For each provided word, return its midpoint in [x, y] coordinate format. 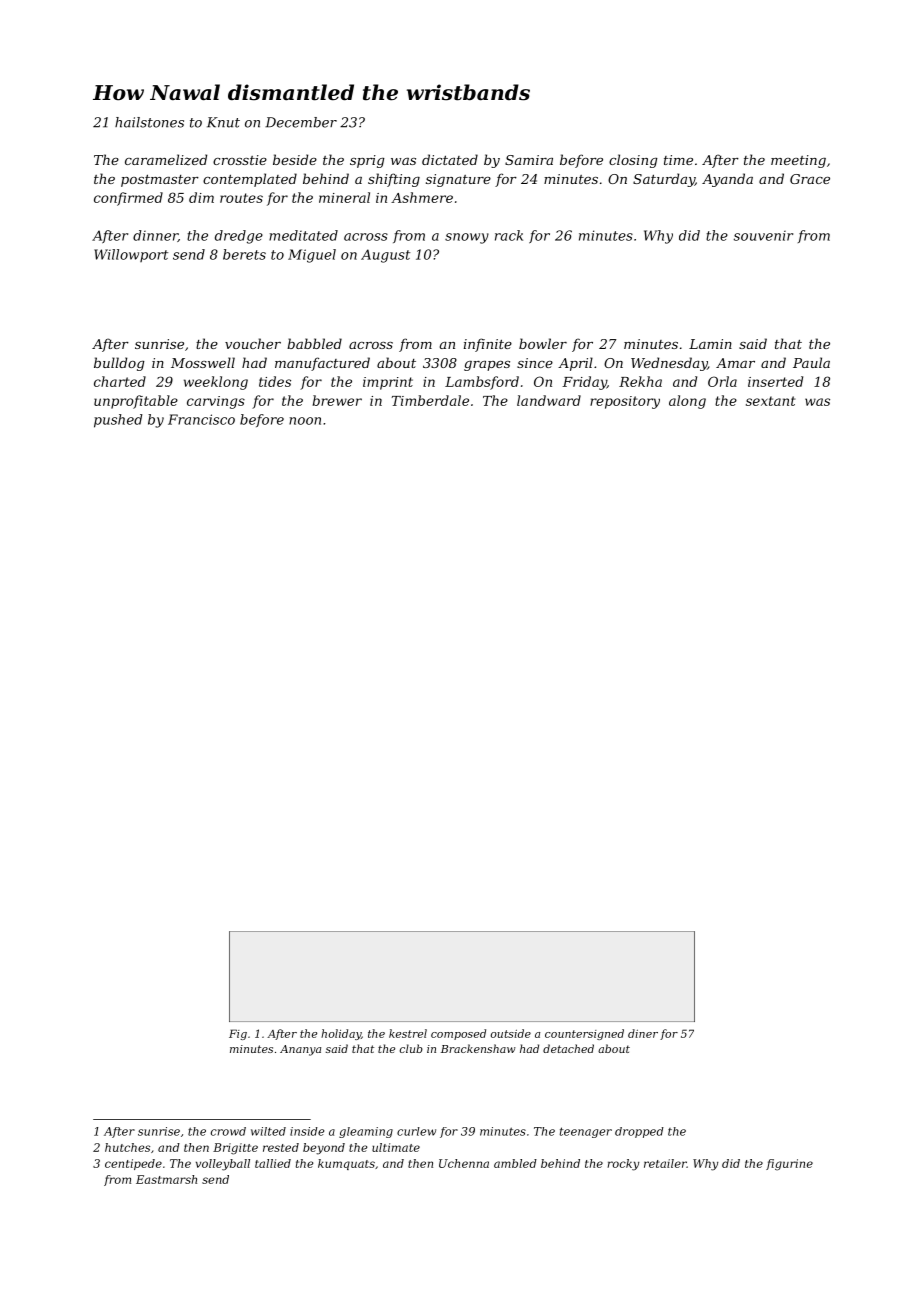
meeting [798, 161]
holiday [341, 1034]
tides [275, 381]
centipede [133, 1164]
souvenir [763, 236]
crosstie [240, 160]
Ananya [300, 1050]
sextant [771, 401]
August [385, 256]
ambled [515, 1163]
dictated [450, 159]
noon [305, 421]
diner [643, 1033]
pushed [118, 421]
